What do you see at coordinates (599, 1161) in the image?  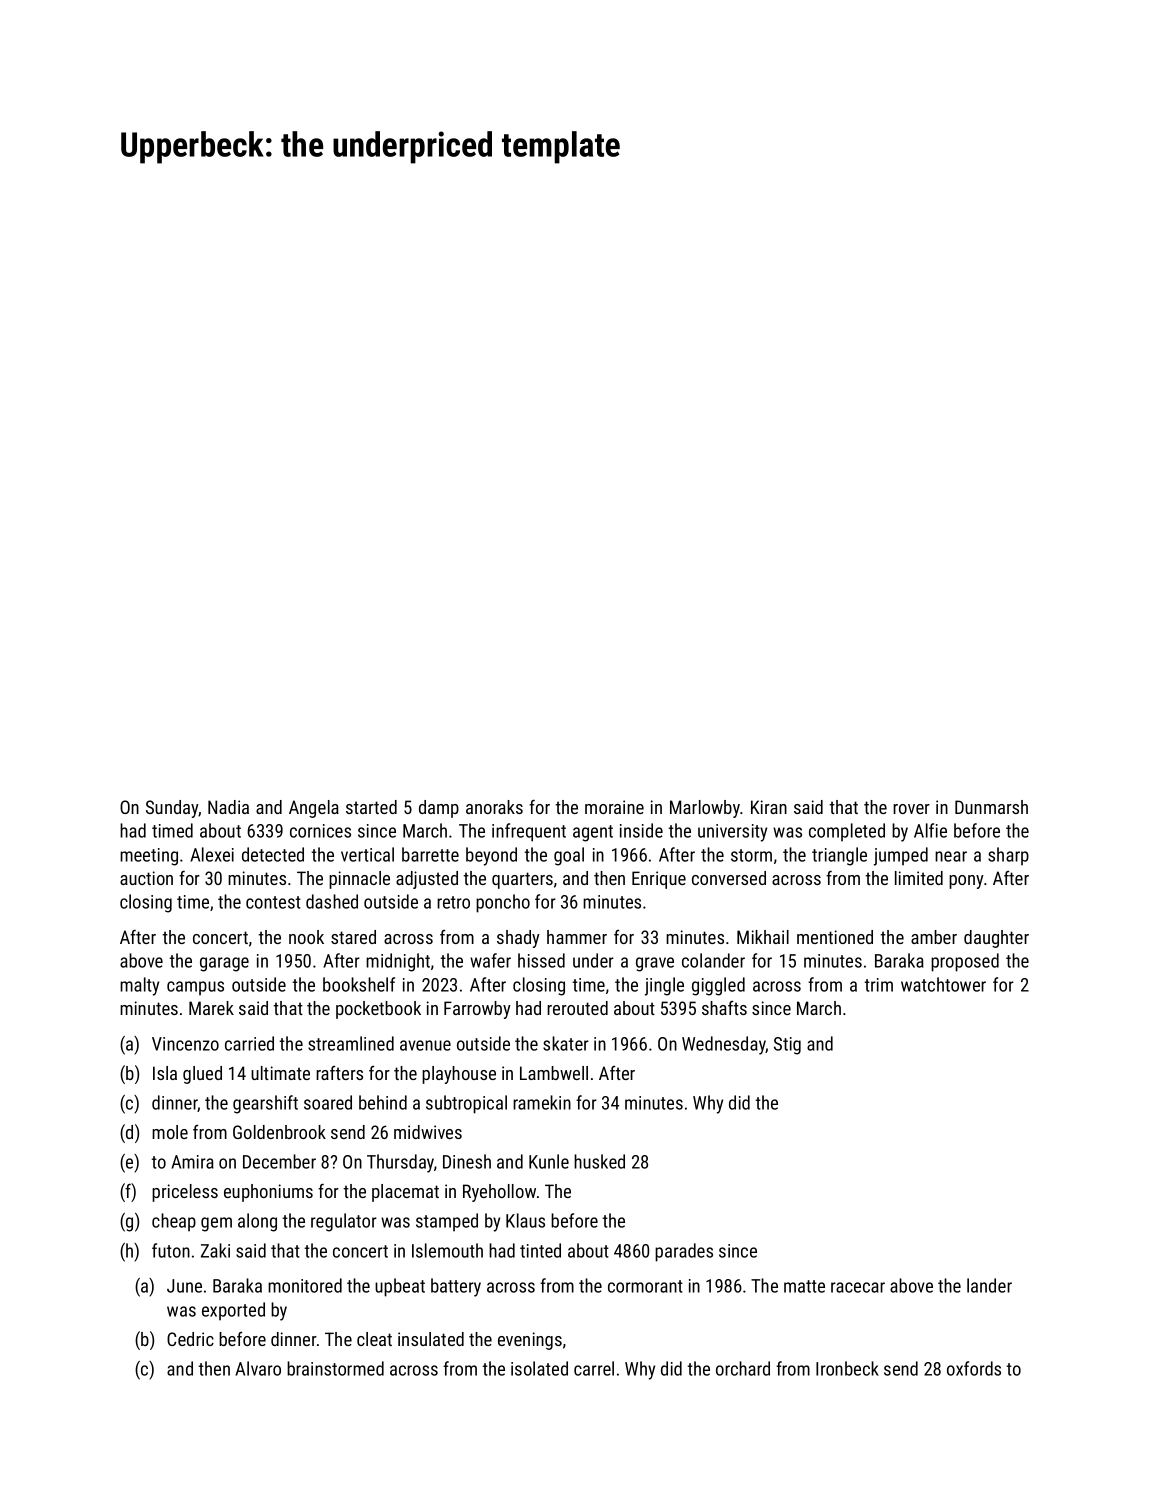 I see `husked` at bounding box center [599, 1161].
